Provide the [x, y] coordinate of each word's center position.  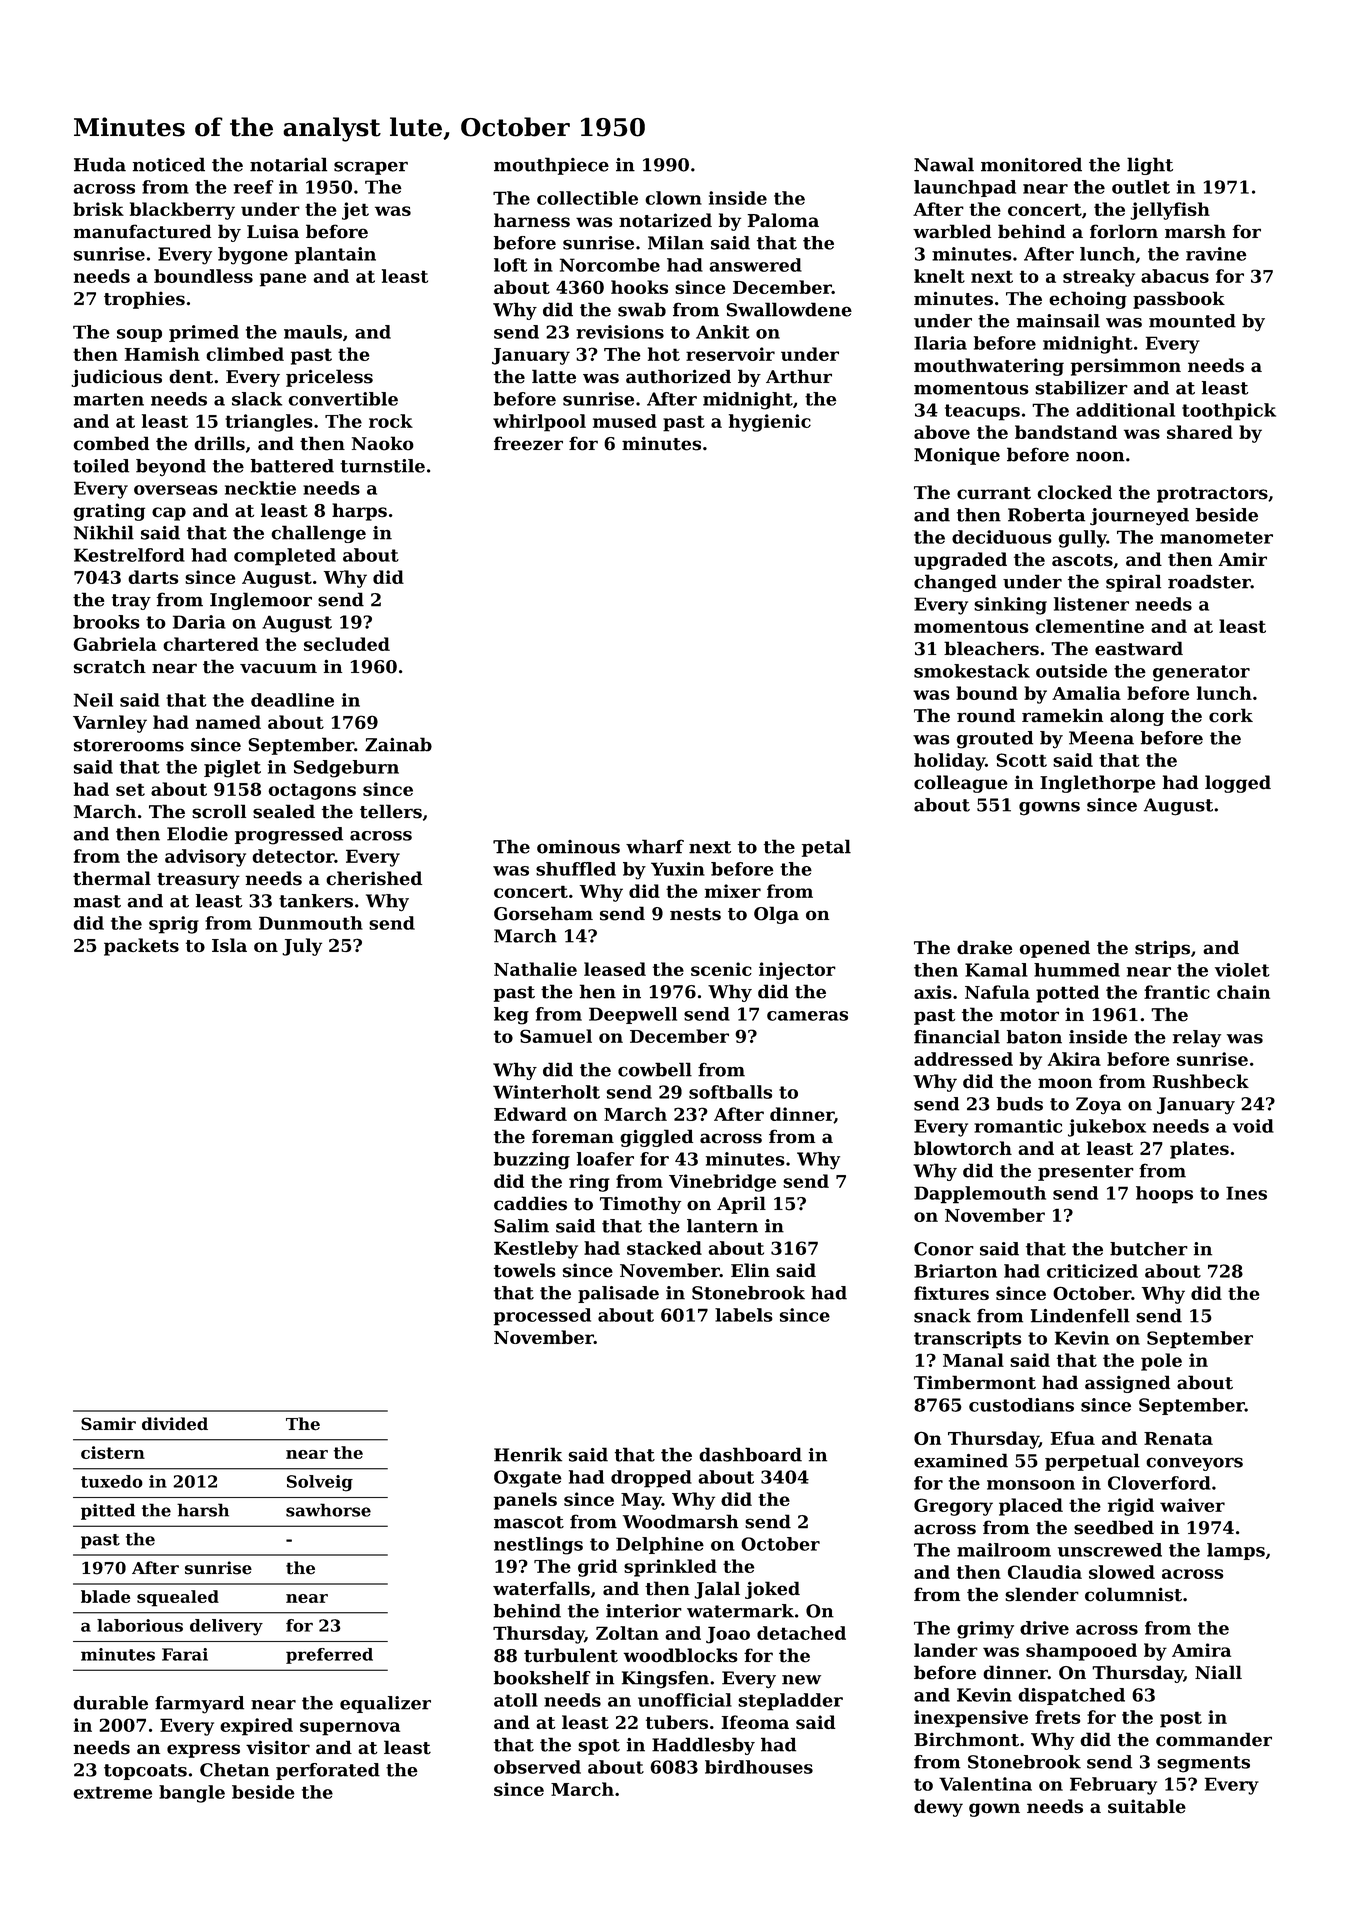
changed [955, 583]
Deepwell [633, 1015]
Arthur [799, 376]
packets [141, 947]
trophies [144, 300]
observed [537, 1767]
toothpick [1229, 412]
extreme [113, 1792]
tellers [391, 811]
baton [1034, 1037]
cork [1231, 715]
